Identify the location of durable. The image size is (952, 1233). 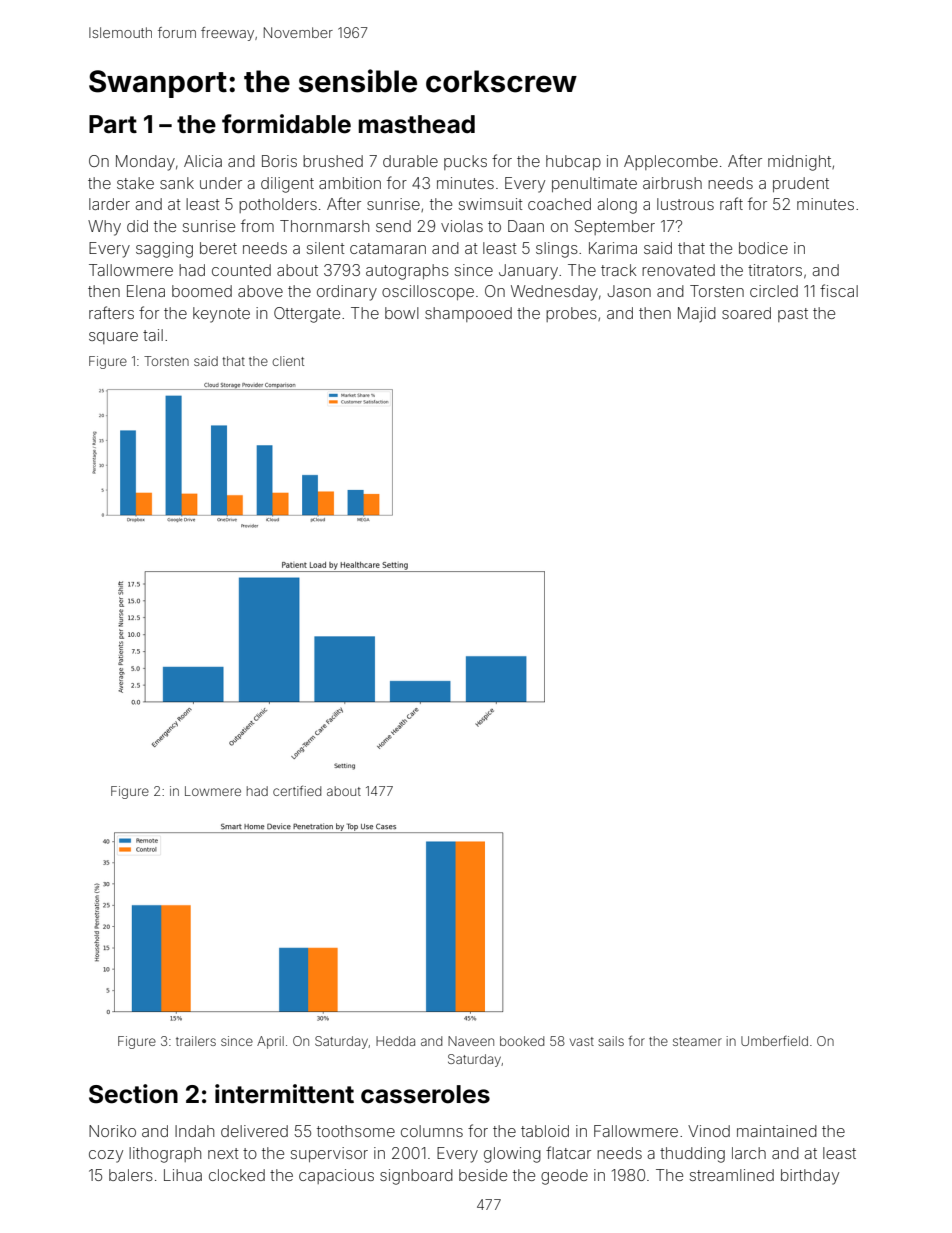
(410, 161).
